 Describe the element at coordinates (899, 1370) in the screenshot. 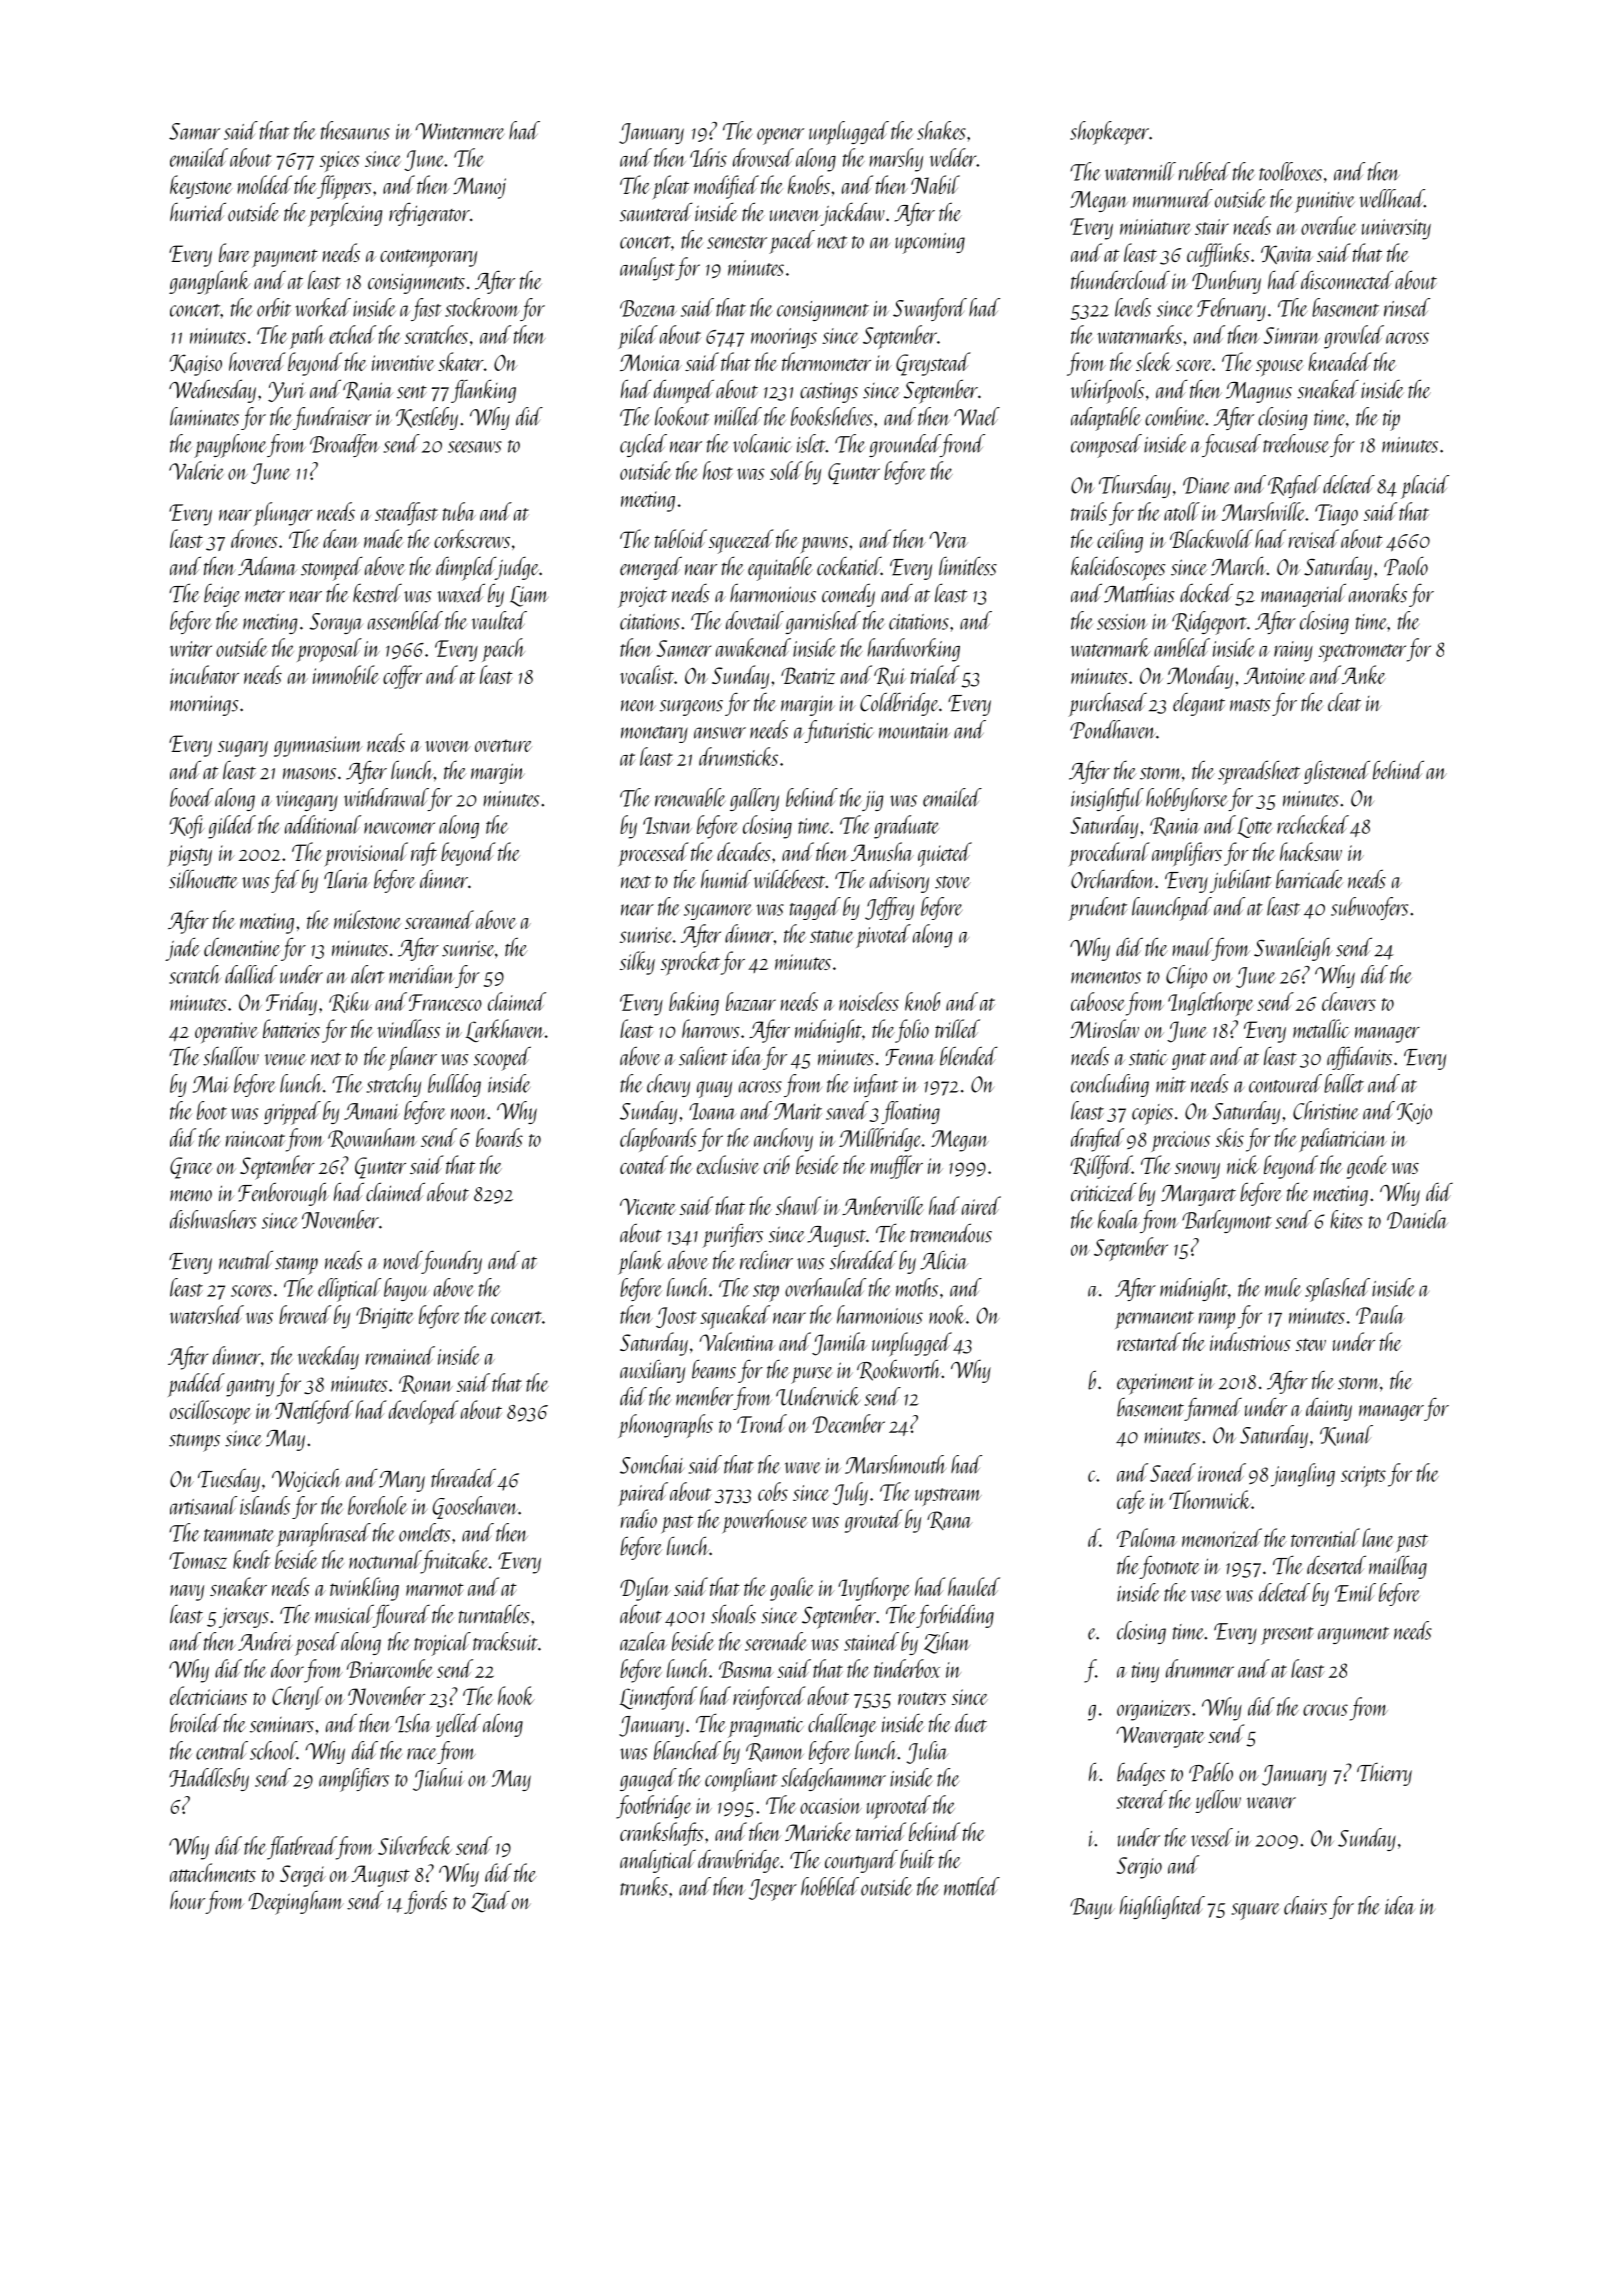

I see `Rookworth` at that location.
